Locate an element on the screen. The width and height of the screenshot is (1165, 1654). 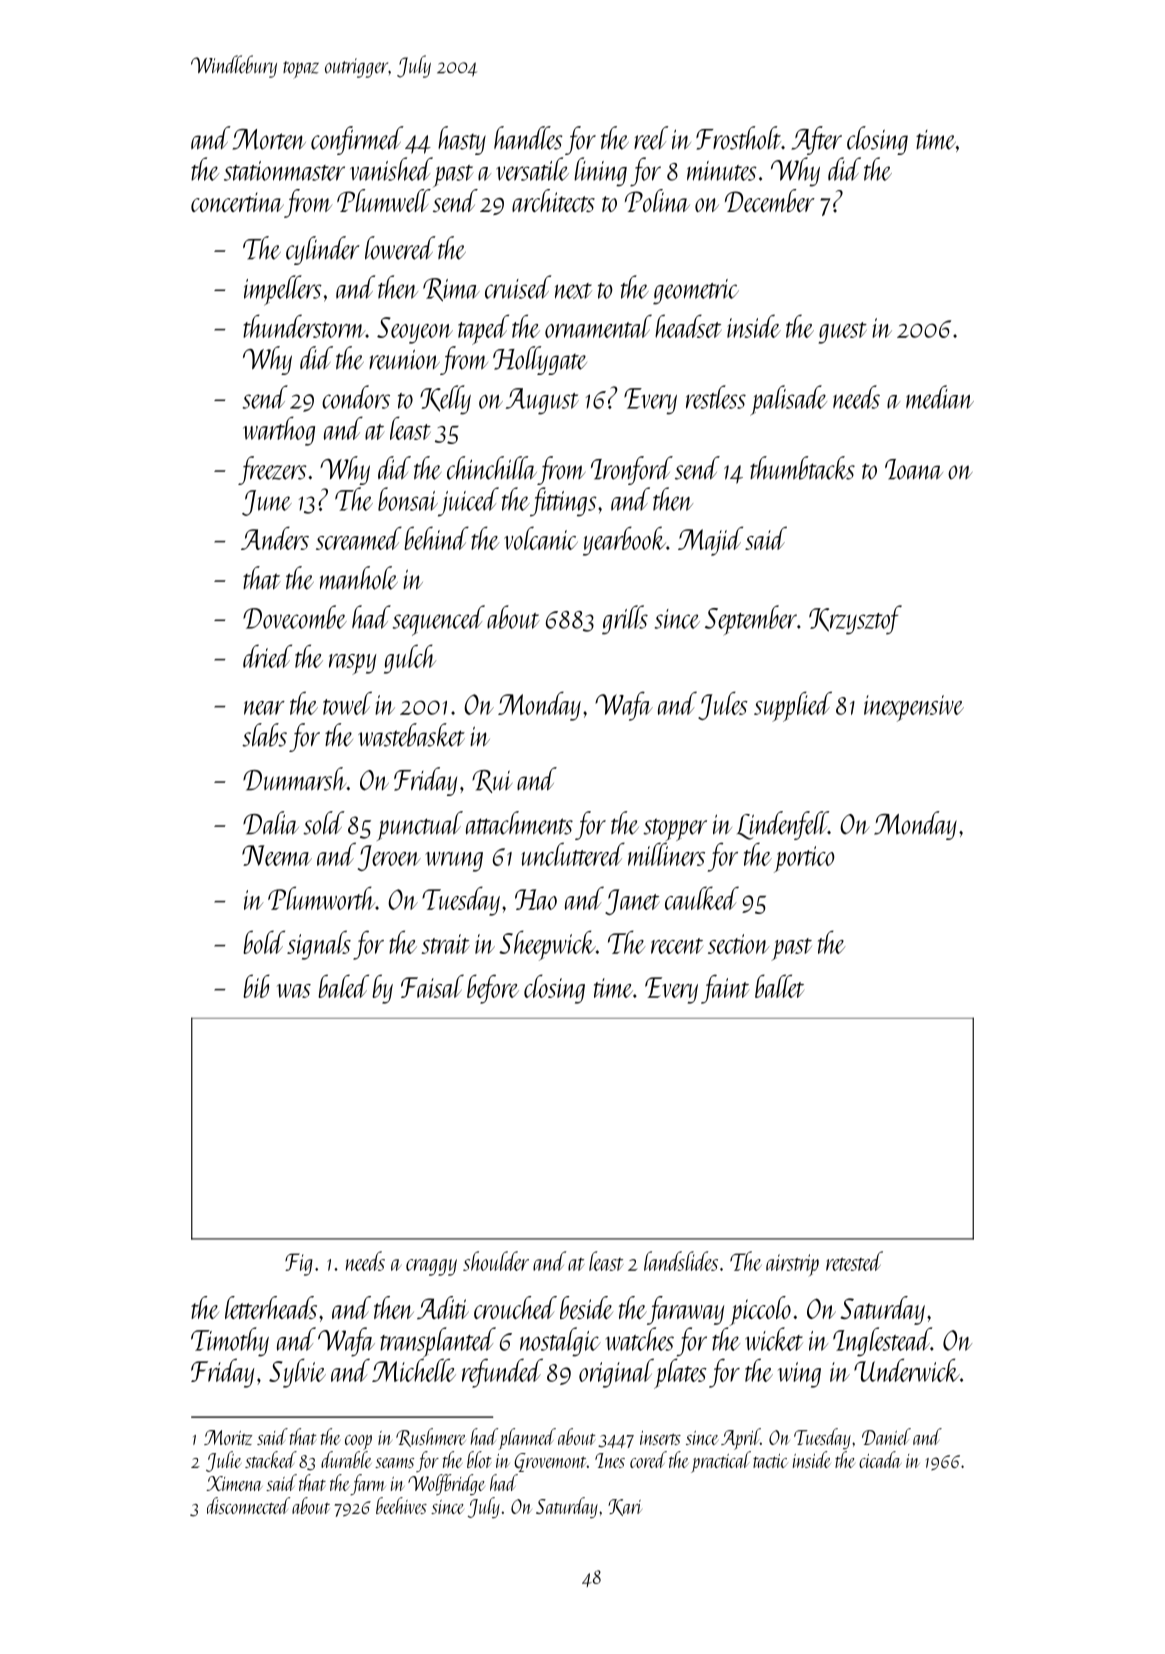
warthog is located at coordinates (279, 431).
